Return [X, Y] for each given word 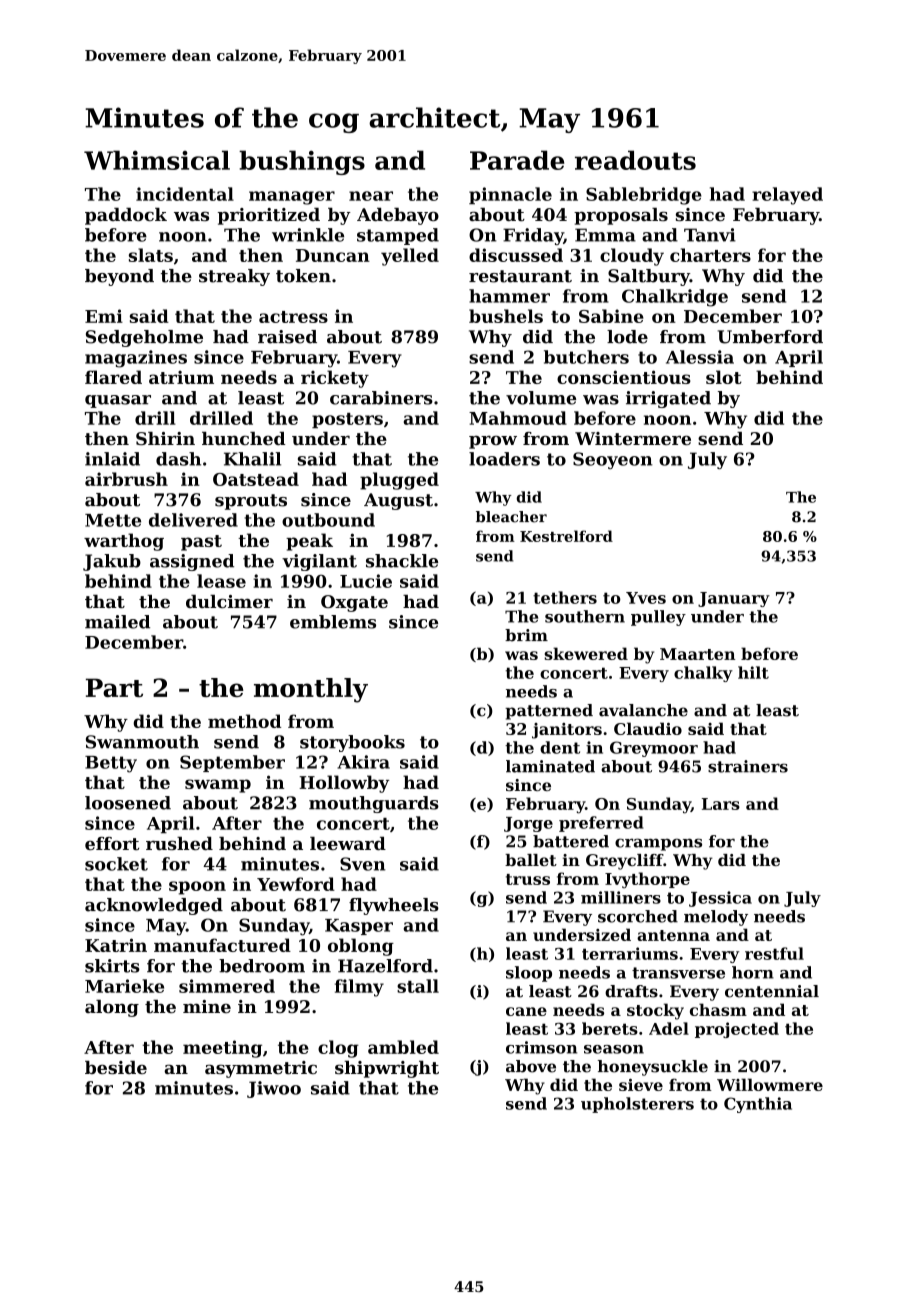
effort [112, 843]
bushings [302, 162]
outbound [328, 520]
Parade [517, 160]
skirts [112, 966]
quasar [118, 401]
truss [528, 879]
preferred [601, 824]
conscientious [624, 377]
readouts [635, 160]
